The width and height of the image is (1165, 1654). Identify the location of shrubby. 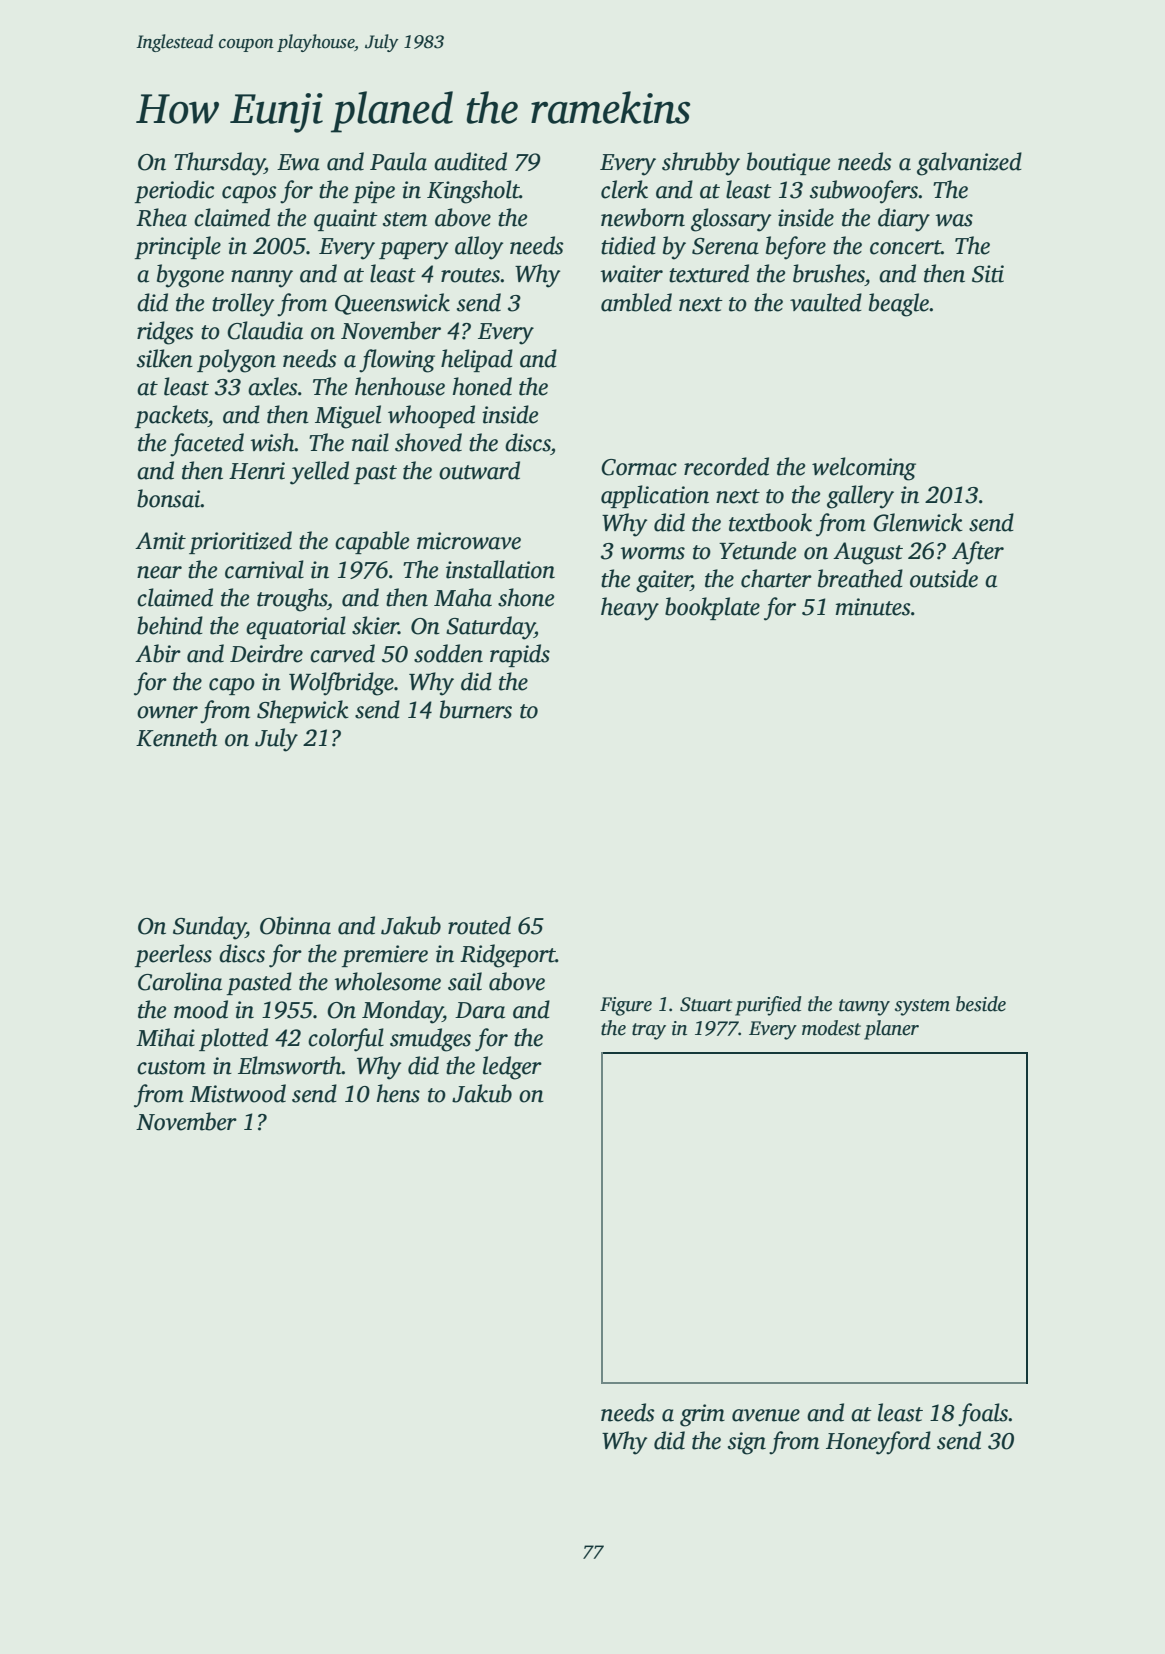
(701, 164).
